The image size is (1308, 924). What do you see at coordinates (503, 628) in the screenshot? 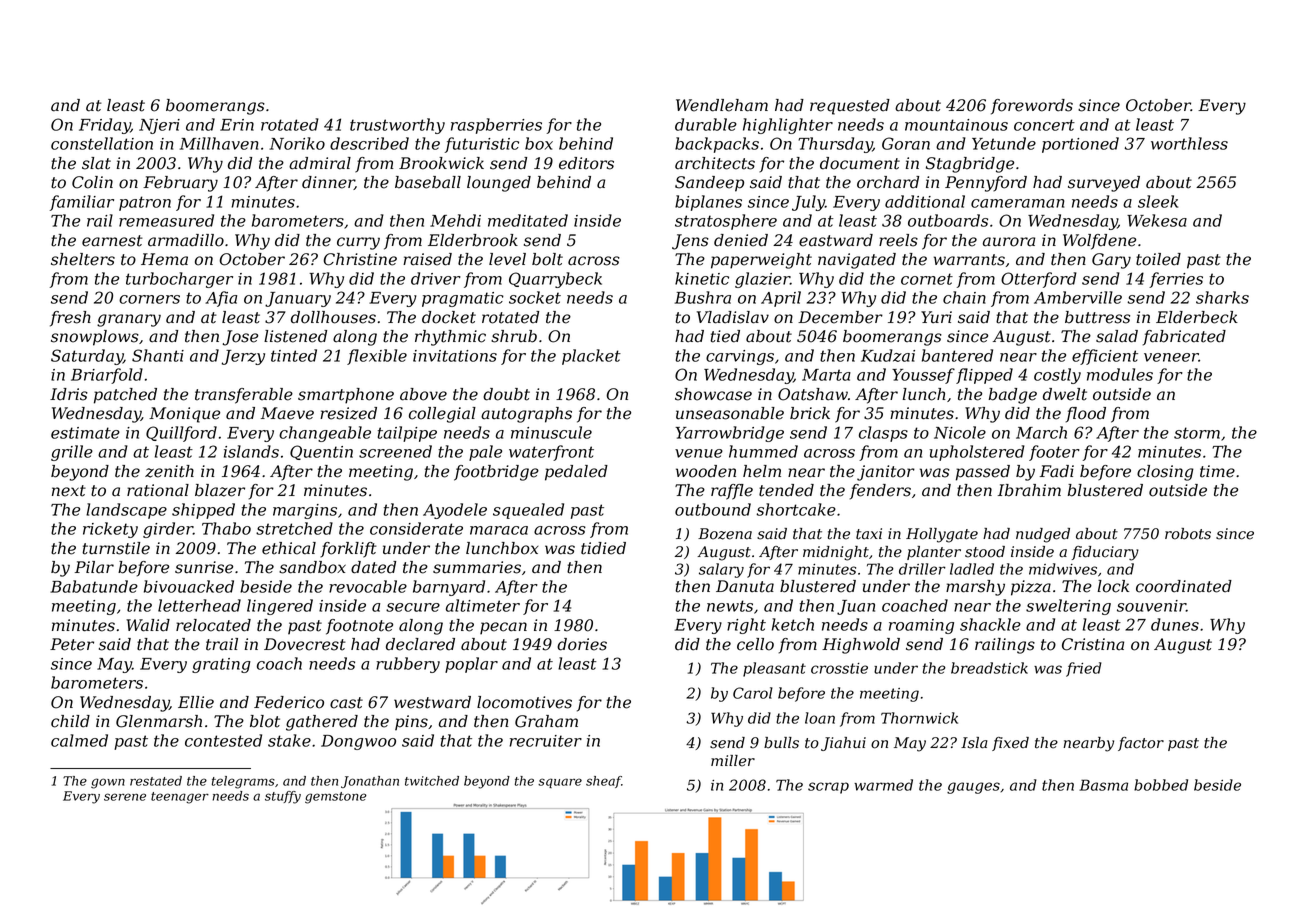
I see `pecan` at bounding box center [503, 628].
